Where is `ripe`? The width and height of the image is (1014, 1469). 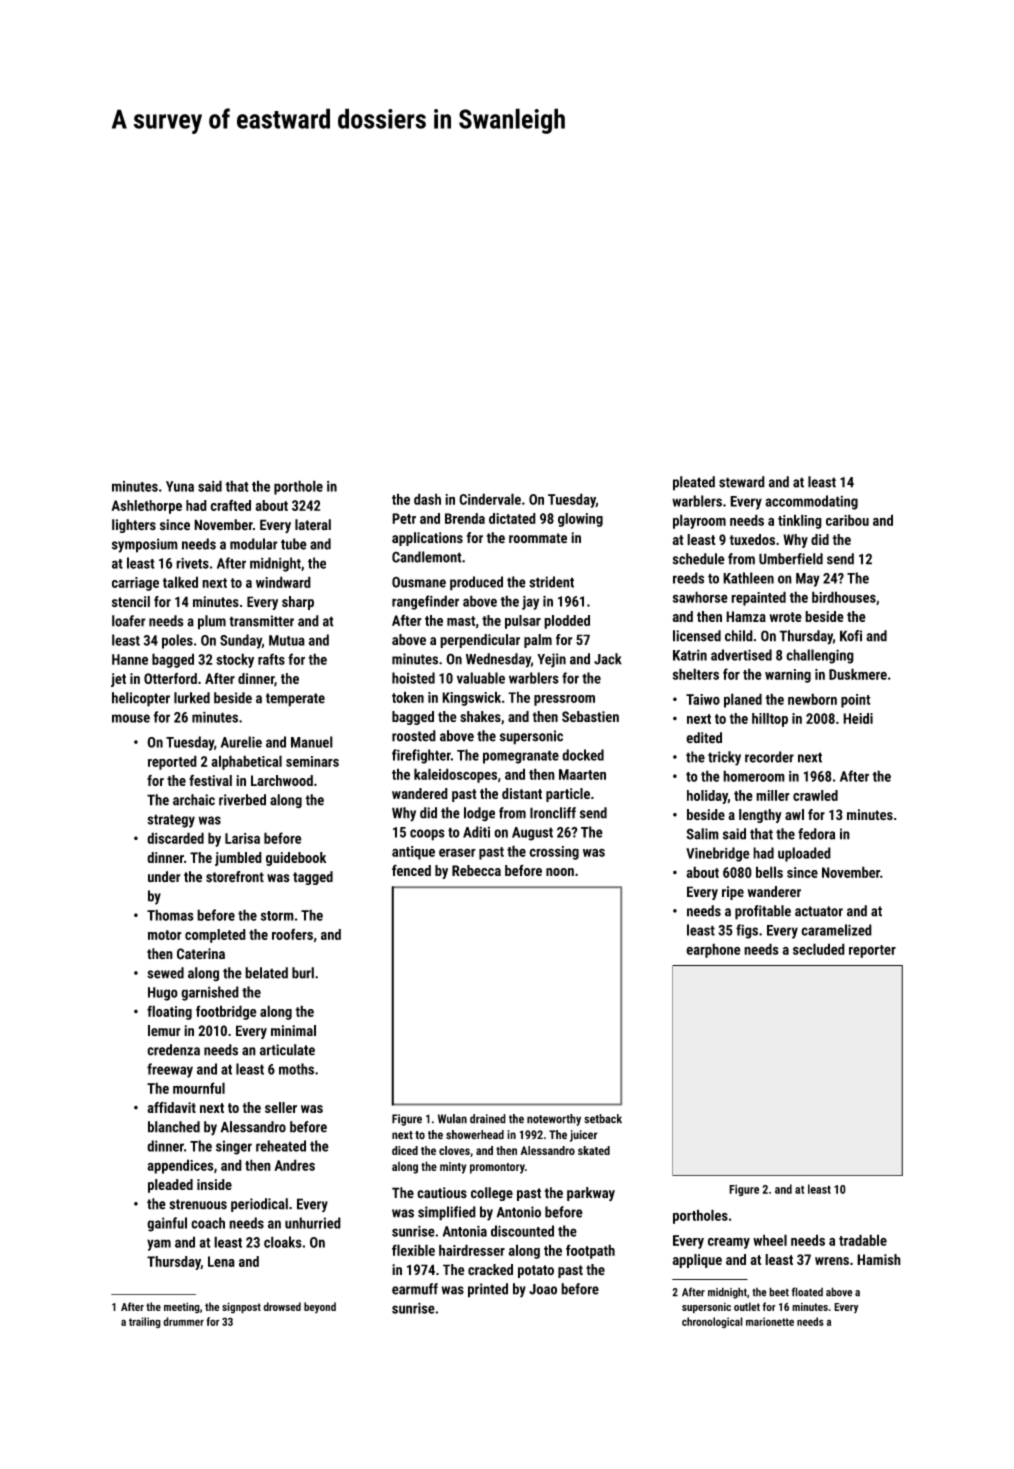 ripe is located at coordinates (733, 893).
